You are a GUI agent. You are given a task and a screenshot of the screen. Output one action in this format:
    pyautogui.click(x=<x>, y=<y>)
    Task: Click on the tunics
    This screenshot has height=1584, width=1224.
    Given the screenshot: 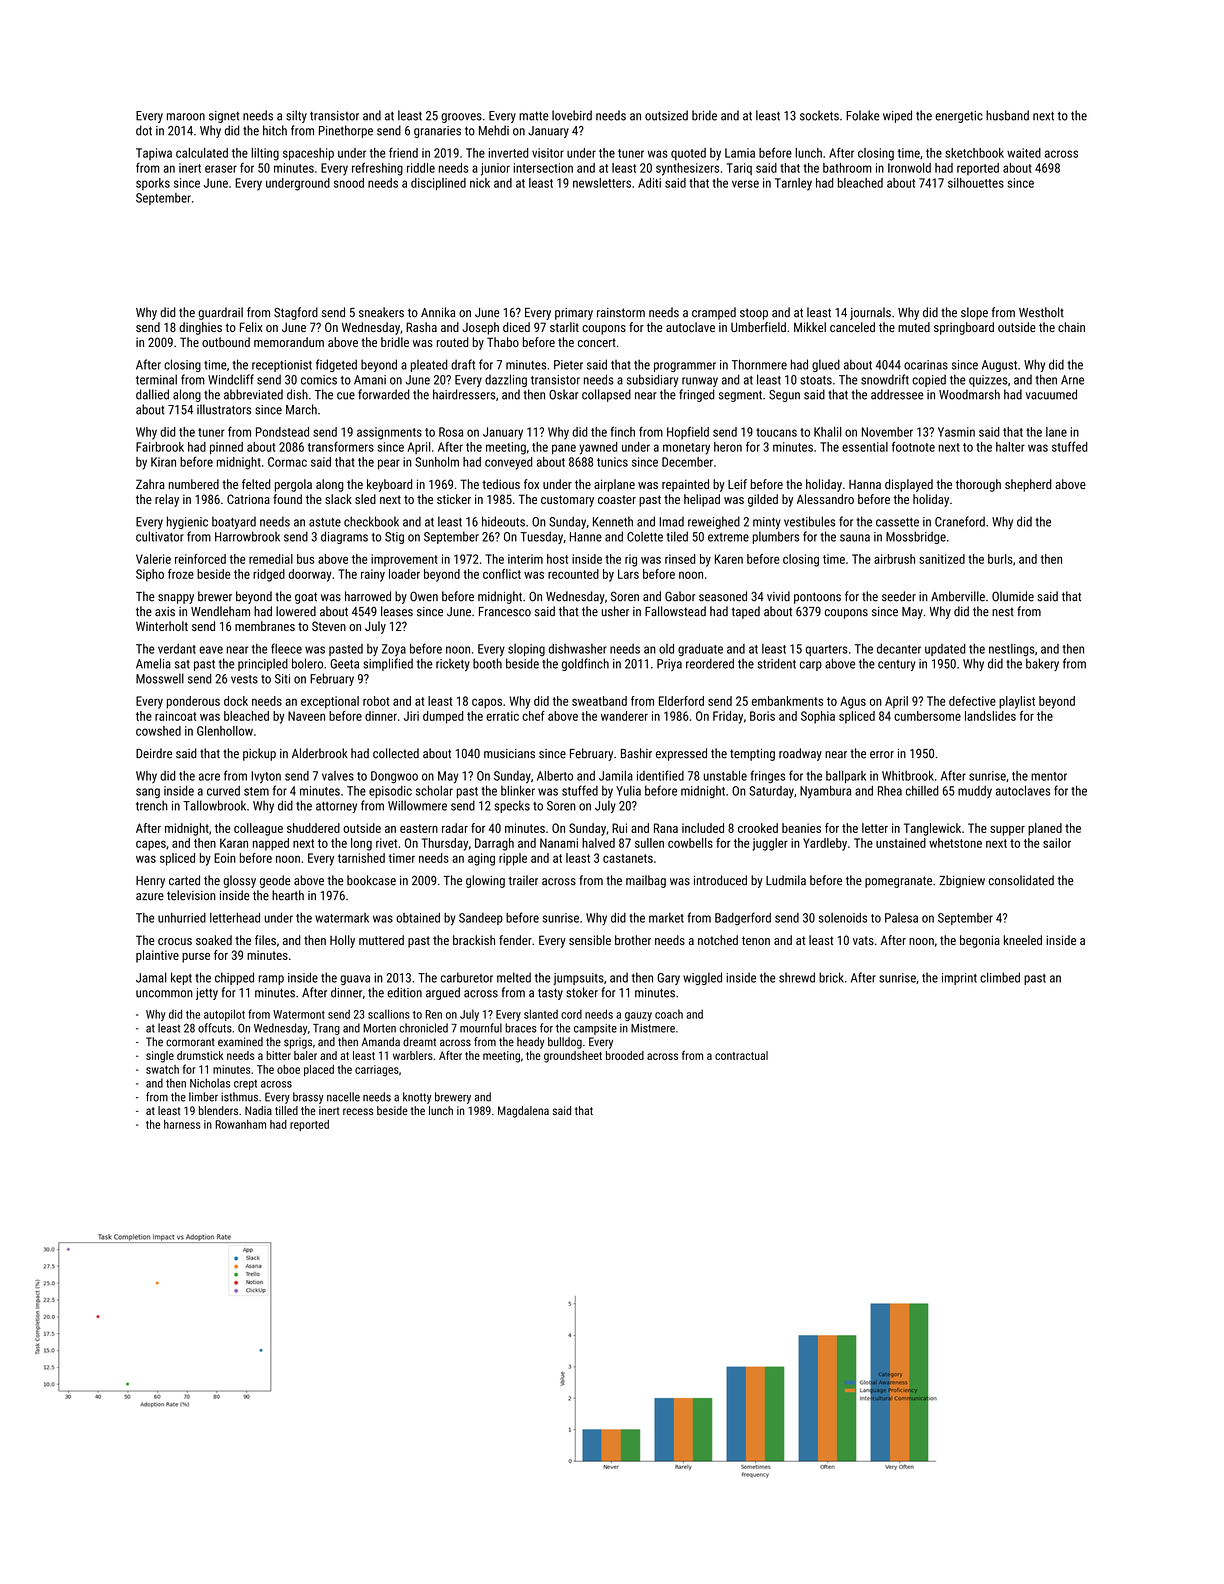 What is the action you would take?
    pyautogui.click(x=612, y=462)
